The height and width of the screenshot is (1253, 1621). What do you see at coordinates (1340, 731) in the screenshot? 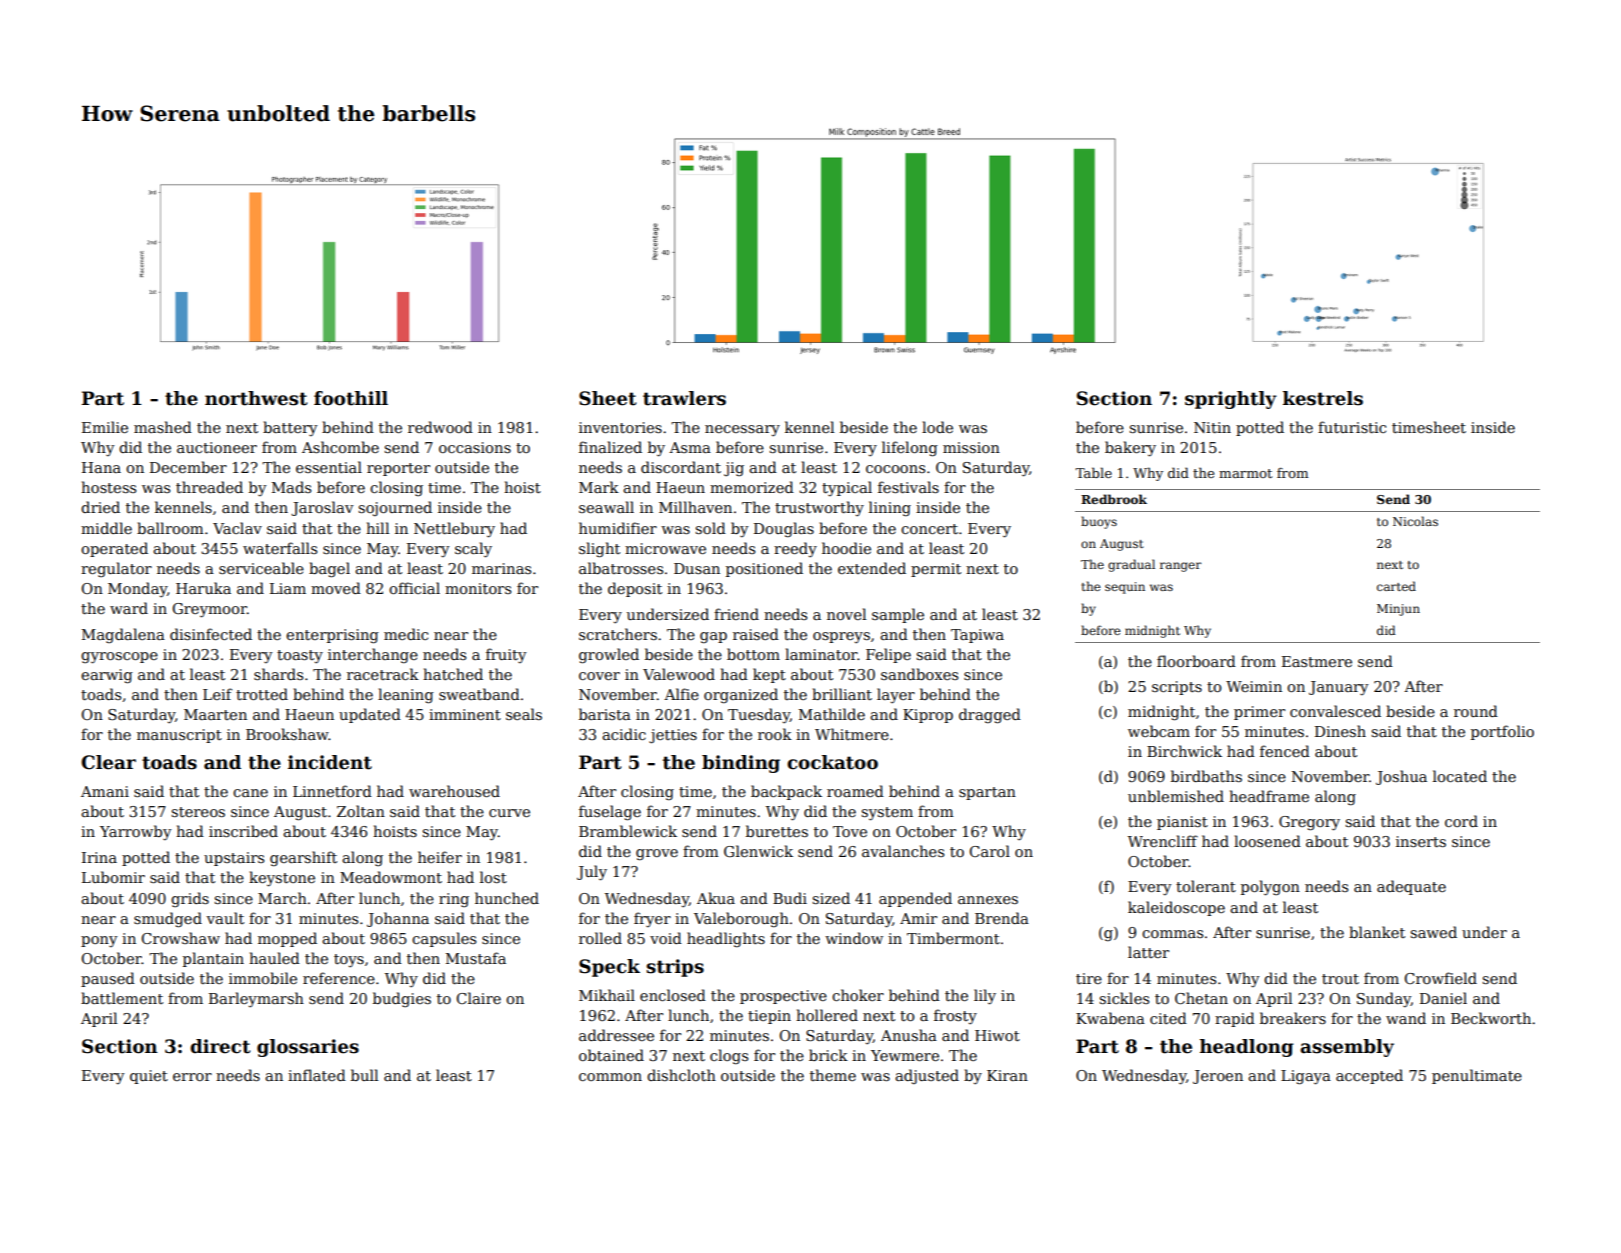
I see `Dinesh` at bounding box center [1340, 731].
